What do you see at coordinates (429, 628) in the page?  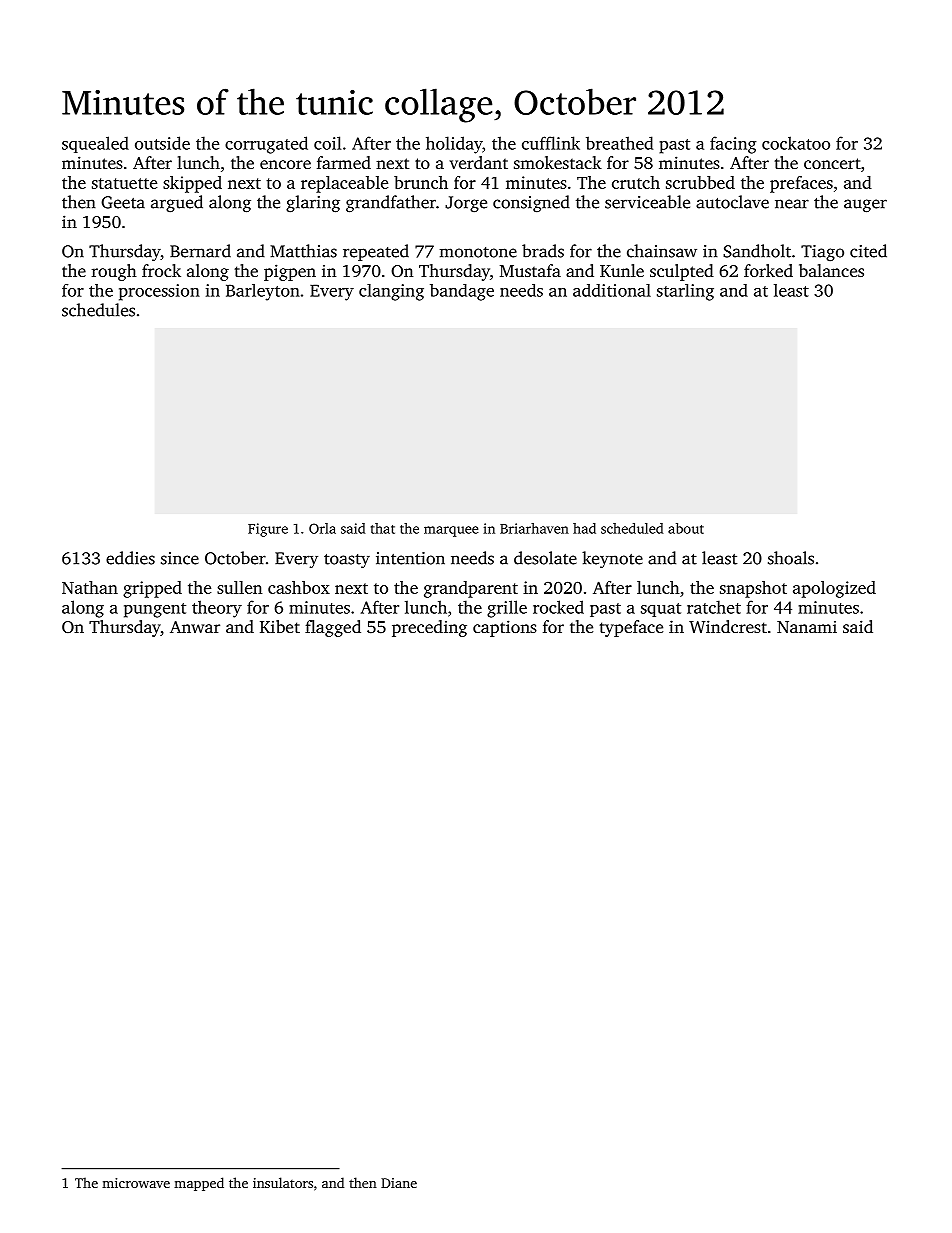 I see `preceding` at bounding box center [429, 628].
